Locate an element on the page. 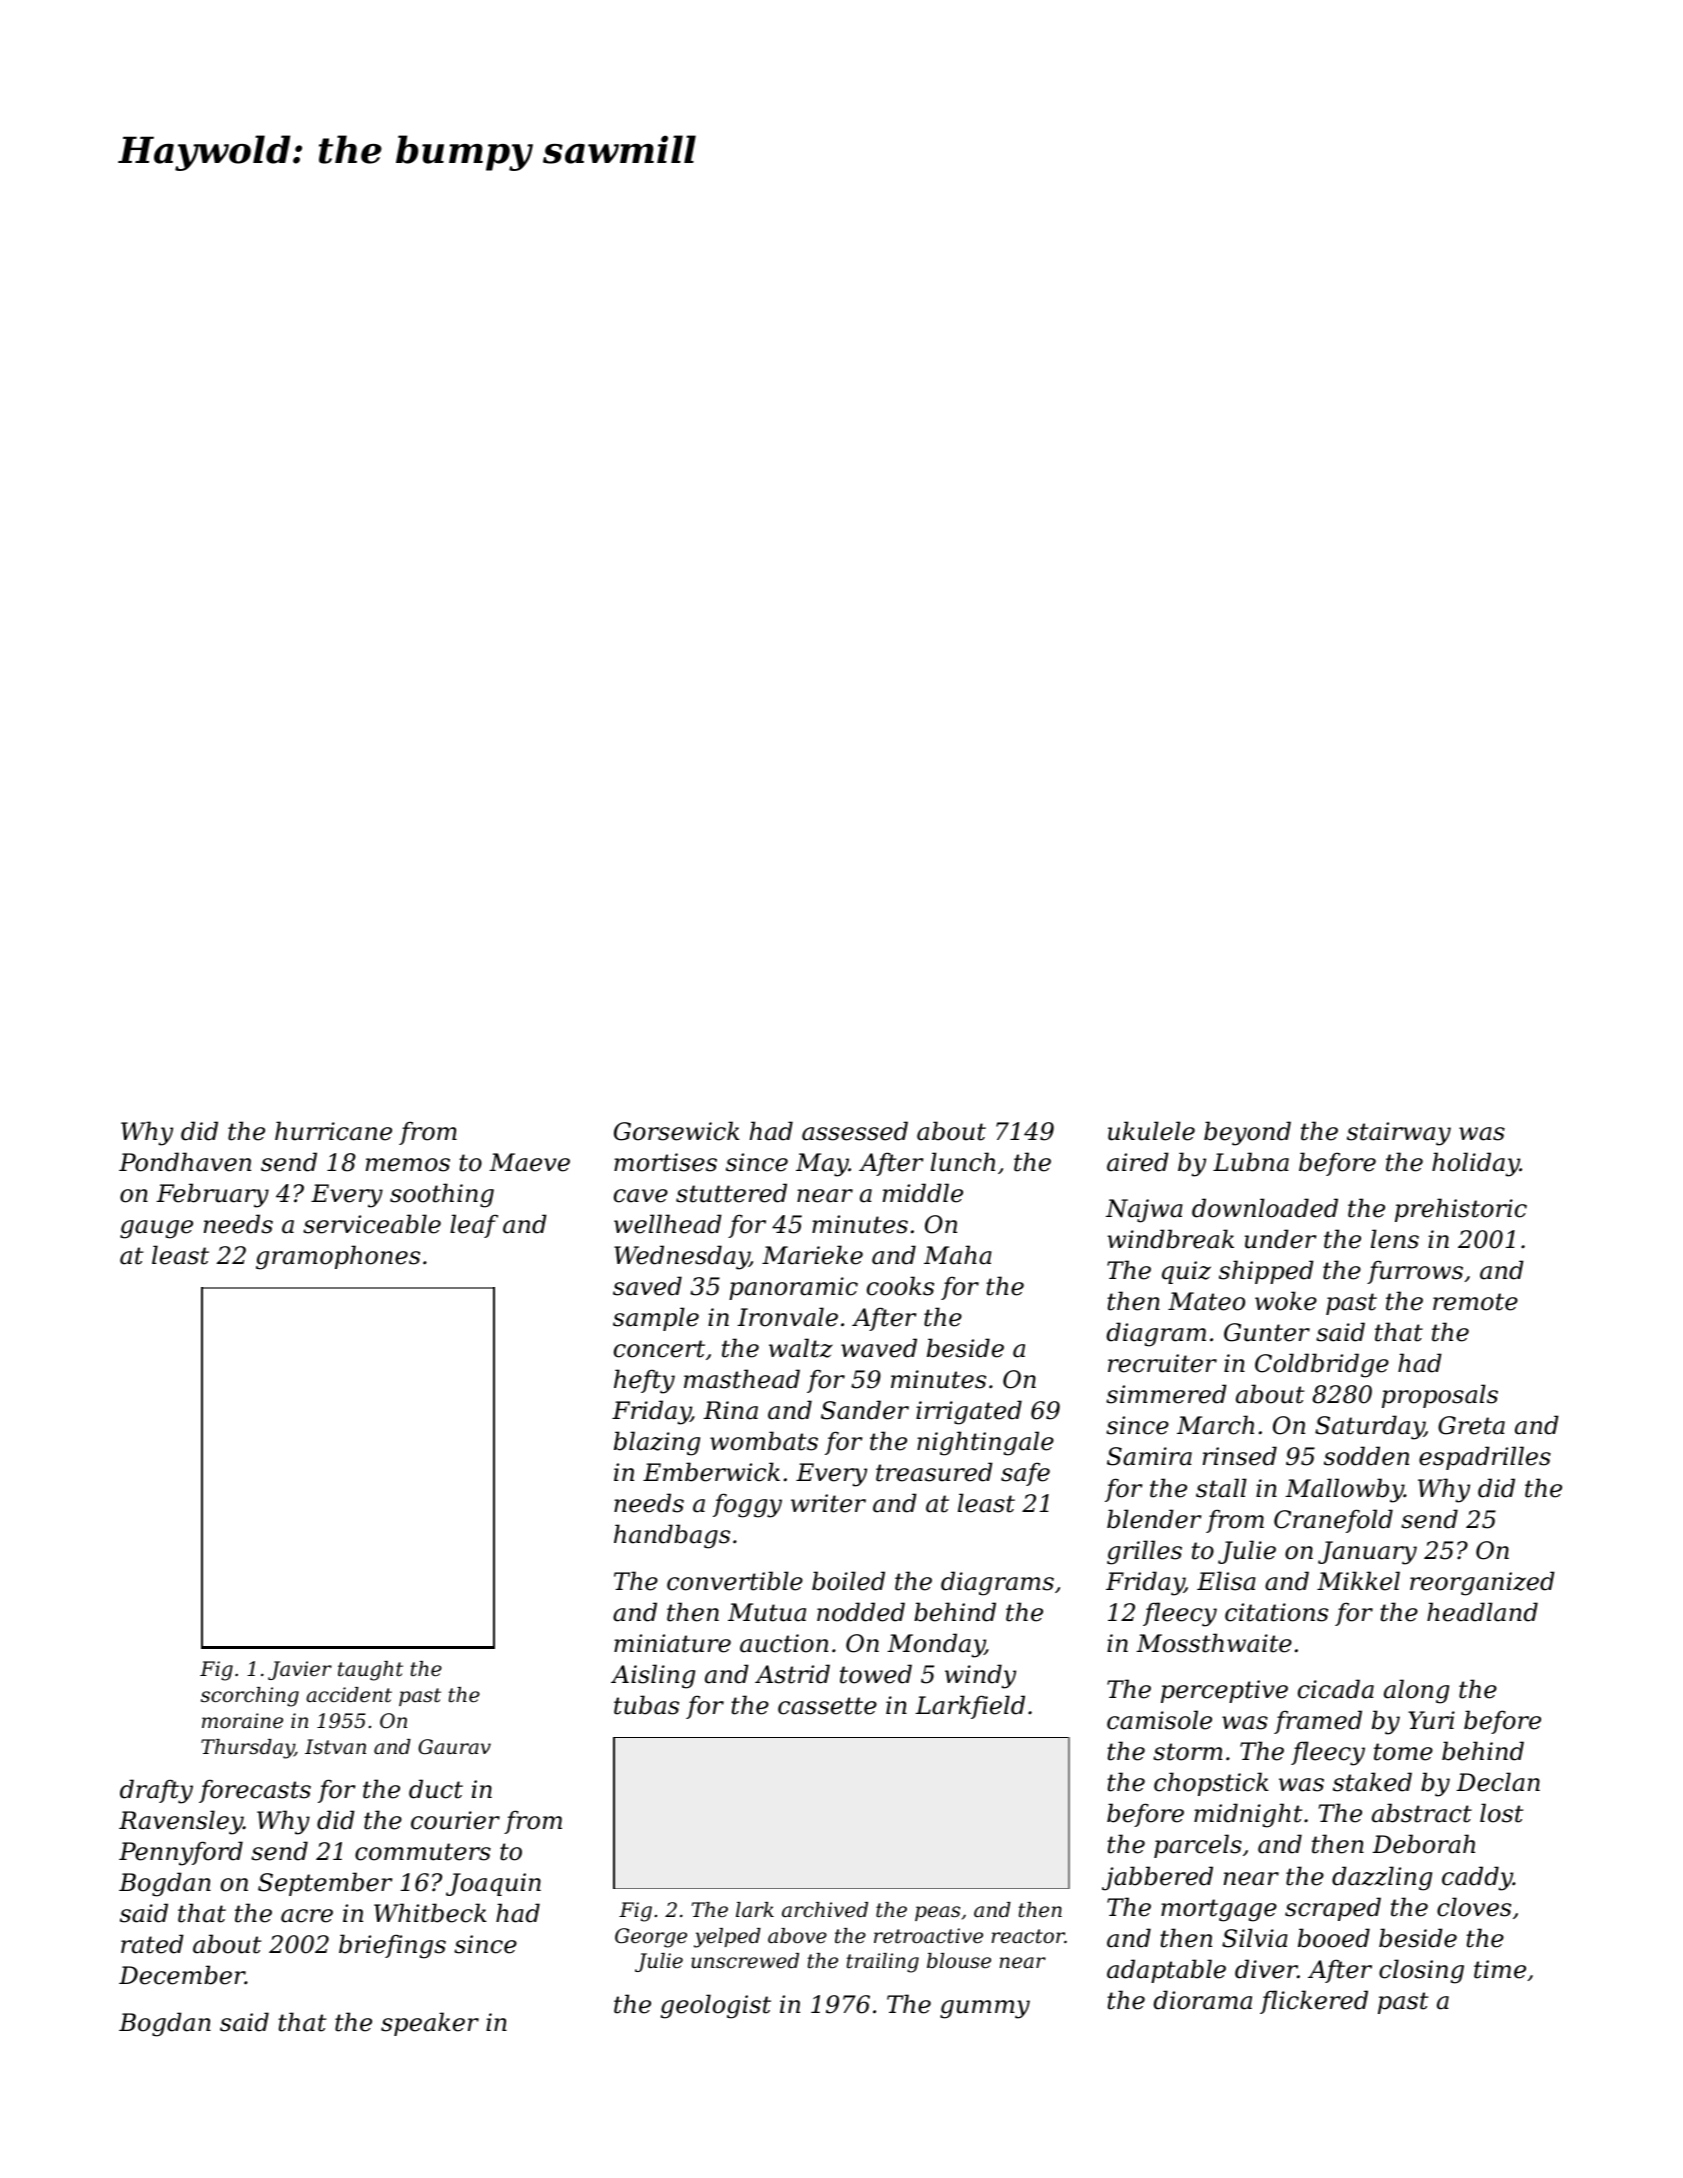  Whitbeck is located at coordinates (430, 1913).
